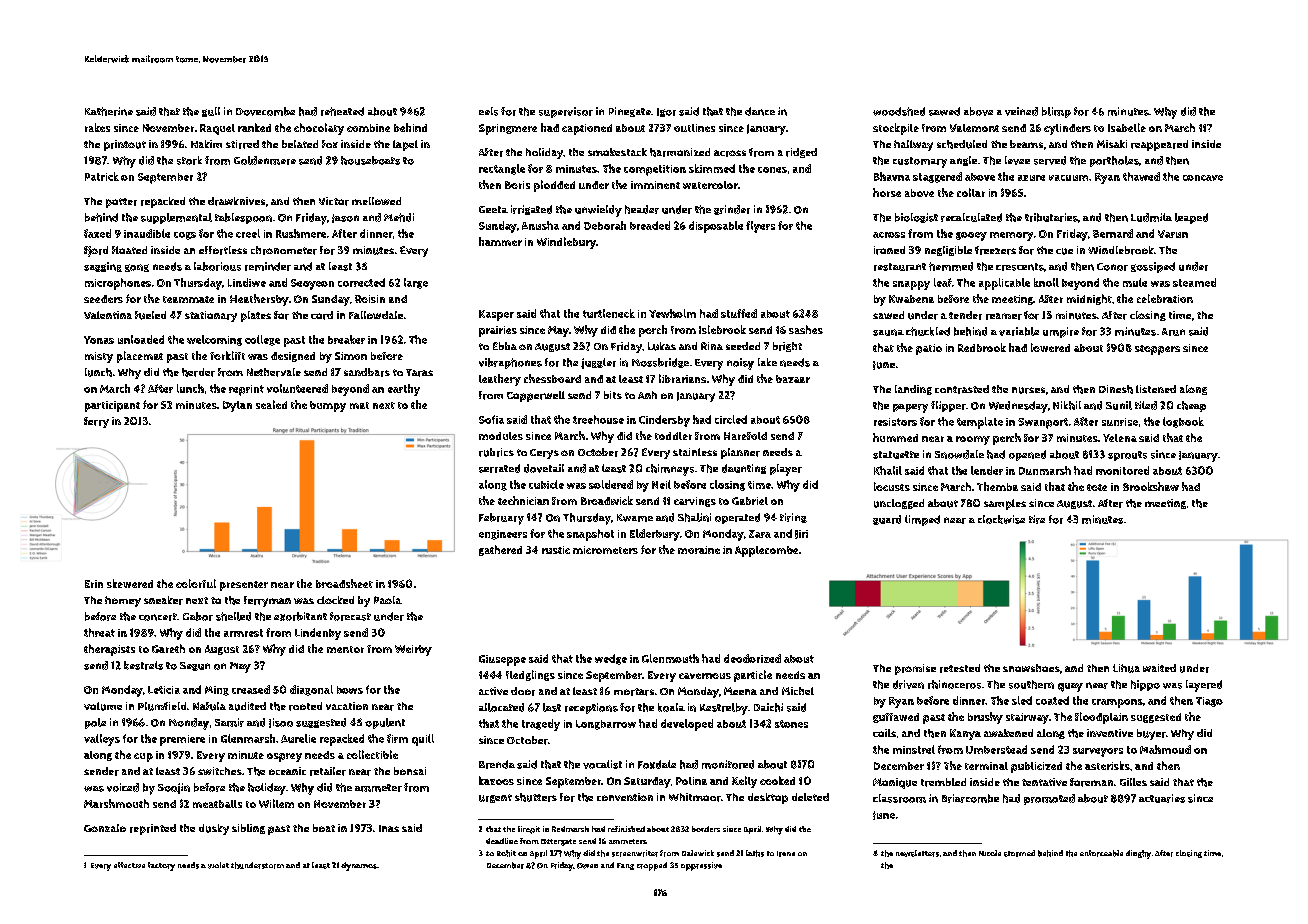 The image size is (1308, 924). What do you see at coordinates (244, 586) in the screenshot?
I see `presenter` at bounding box center [244, 586].
